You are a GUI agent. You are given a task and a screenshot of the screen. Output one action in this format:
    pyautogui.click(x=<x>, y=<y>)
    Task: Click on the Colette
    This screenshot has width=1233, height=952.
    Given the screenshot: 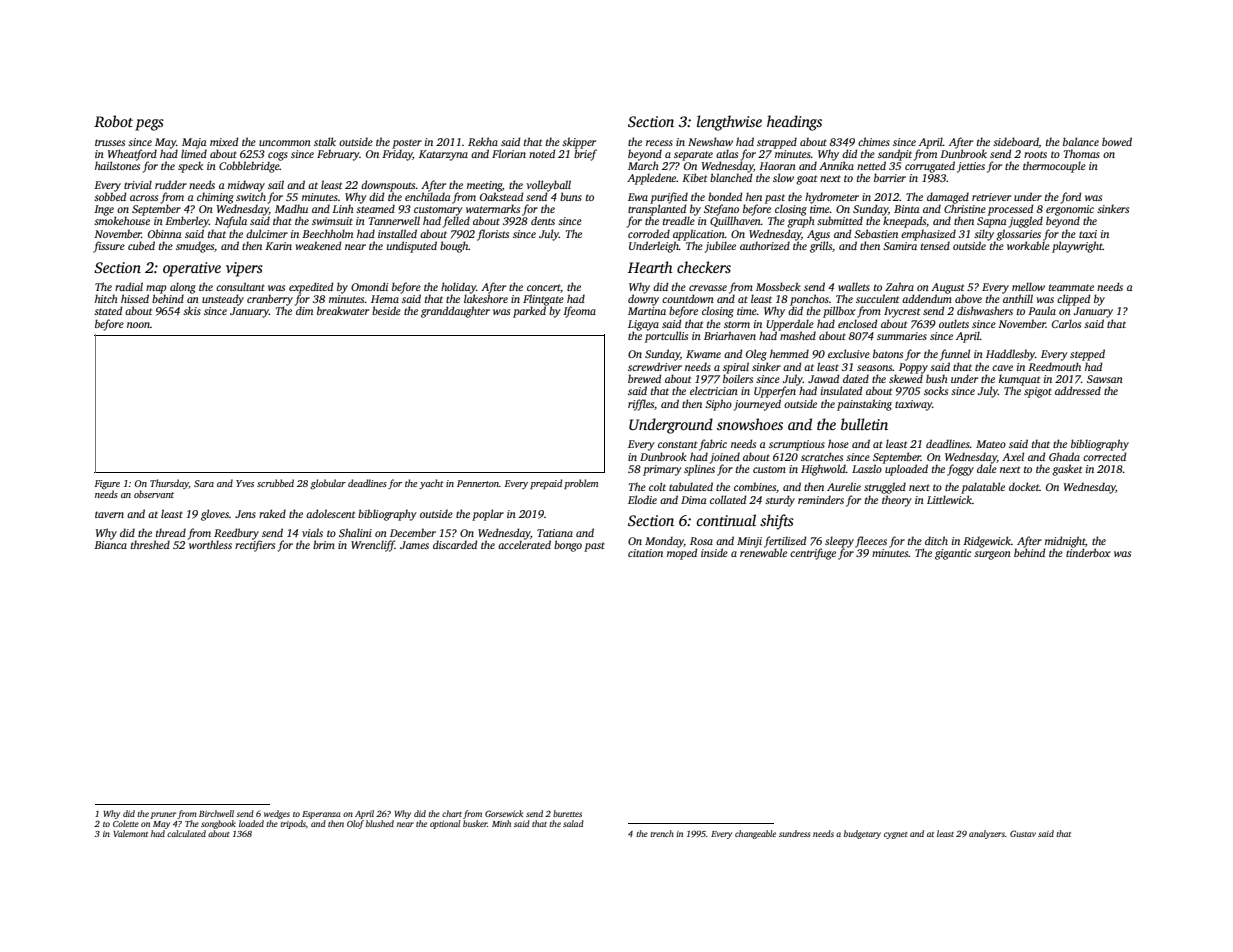 What is the action you would take?
    pyautogui.click(x=126, y=823)
